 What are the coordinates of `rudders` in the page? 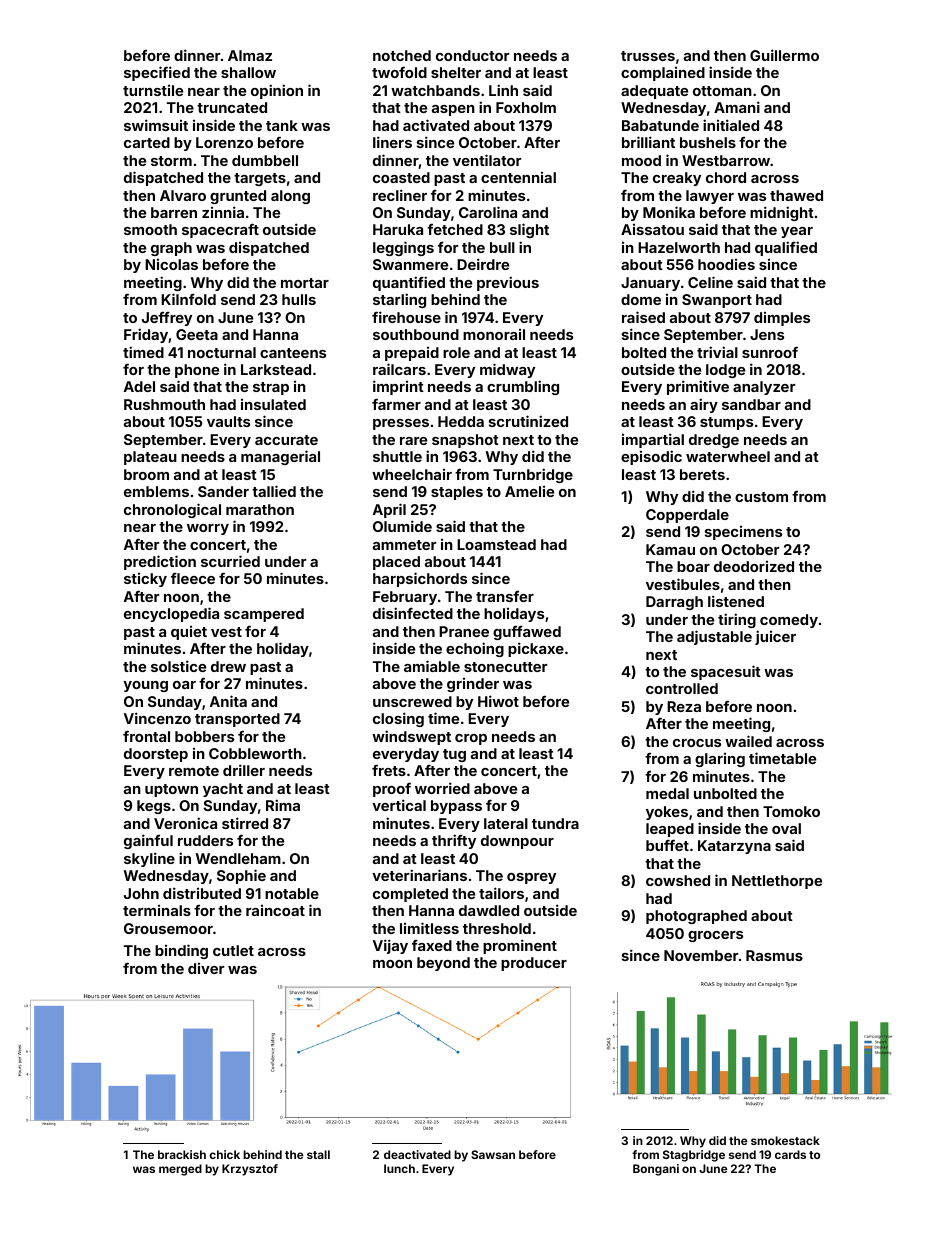 It's located at (205, 840).
